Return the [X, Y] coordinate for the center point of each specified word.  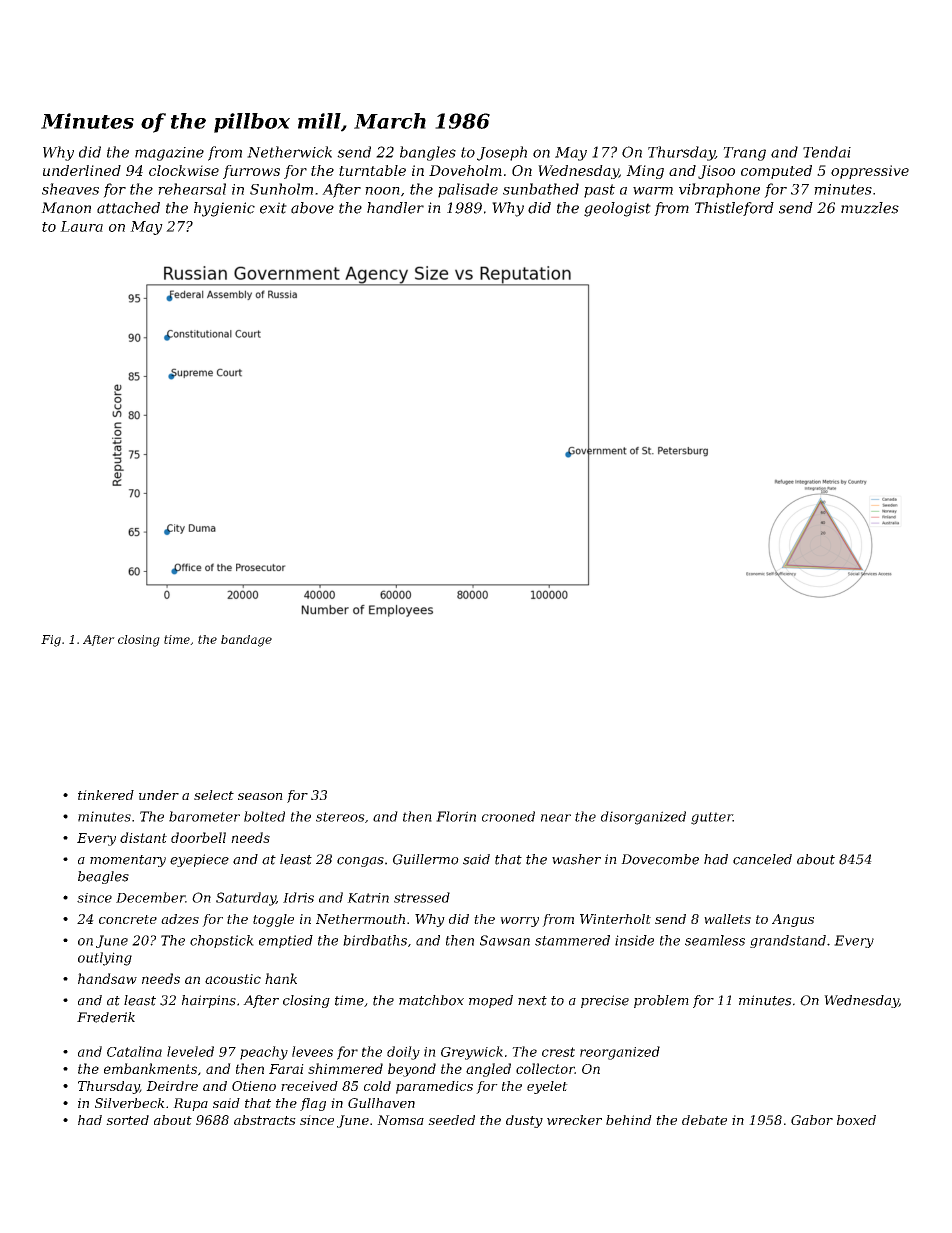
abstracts [265, 1120]
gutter [712, 818]
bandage [246, 641]
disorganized [643, 818]
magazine [169, 154]
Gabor [812, 1120]
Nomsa [400, 1120]
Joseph [502, 153]
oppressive [870, 172]
